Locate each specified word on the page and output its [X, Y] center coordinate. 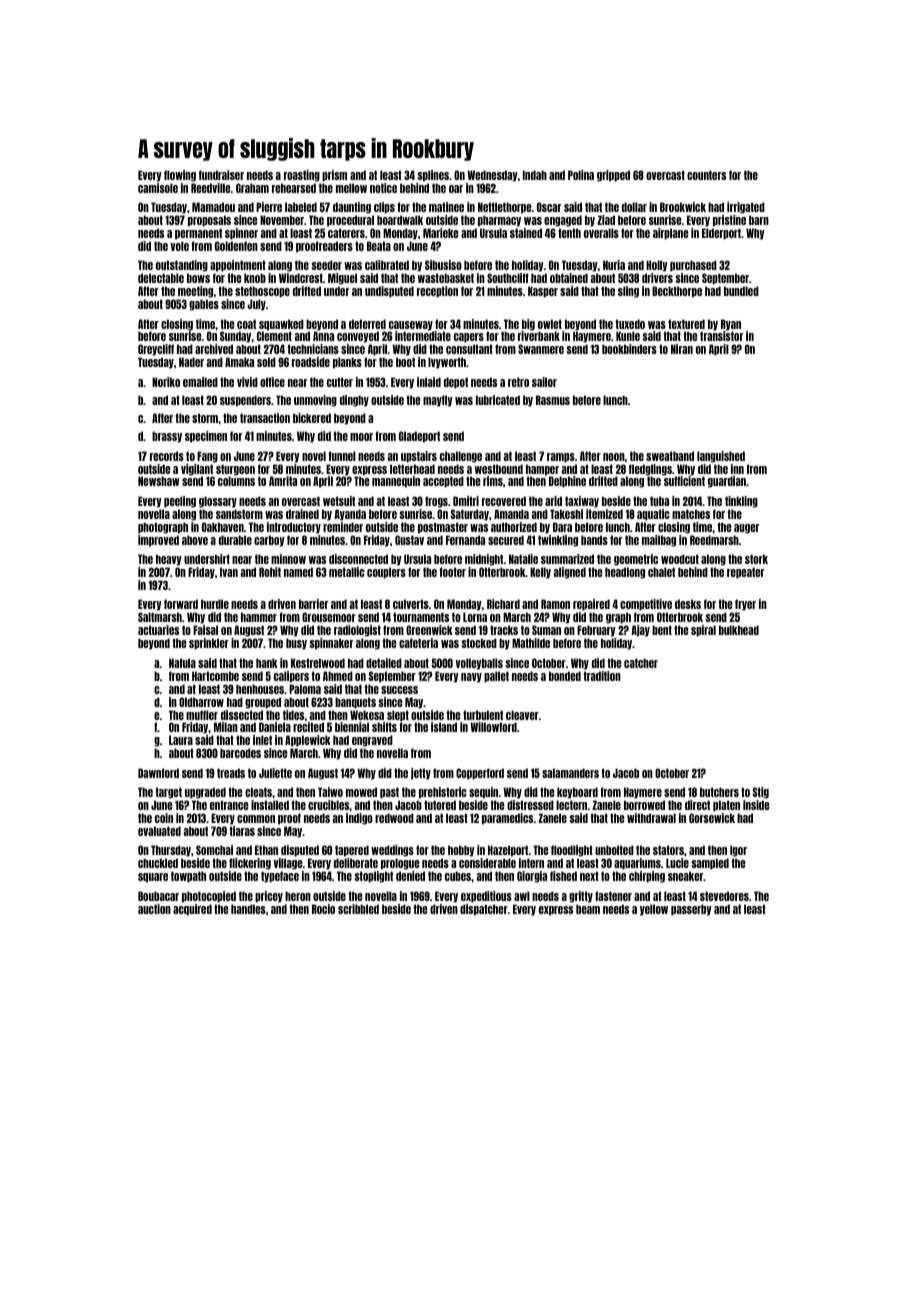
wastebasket [446, 278]
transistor [721, 336]
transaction [265, 418]
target [168, 793]
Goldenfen [236, 246]
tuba [659, 501]
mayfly [438, 401]
